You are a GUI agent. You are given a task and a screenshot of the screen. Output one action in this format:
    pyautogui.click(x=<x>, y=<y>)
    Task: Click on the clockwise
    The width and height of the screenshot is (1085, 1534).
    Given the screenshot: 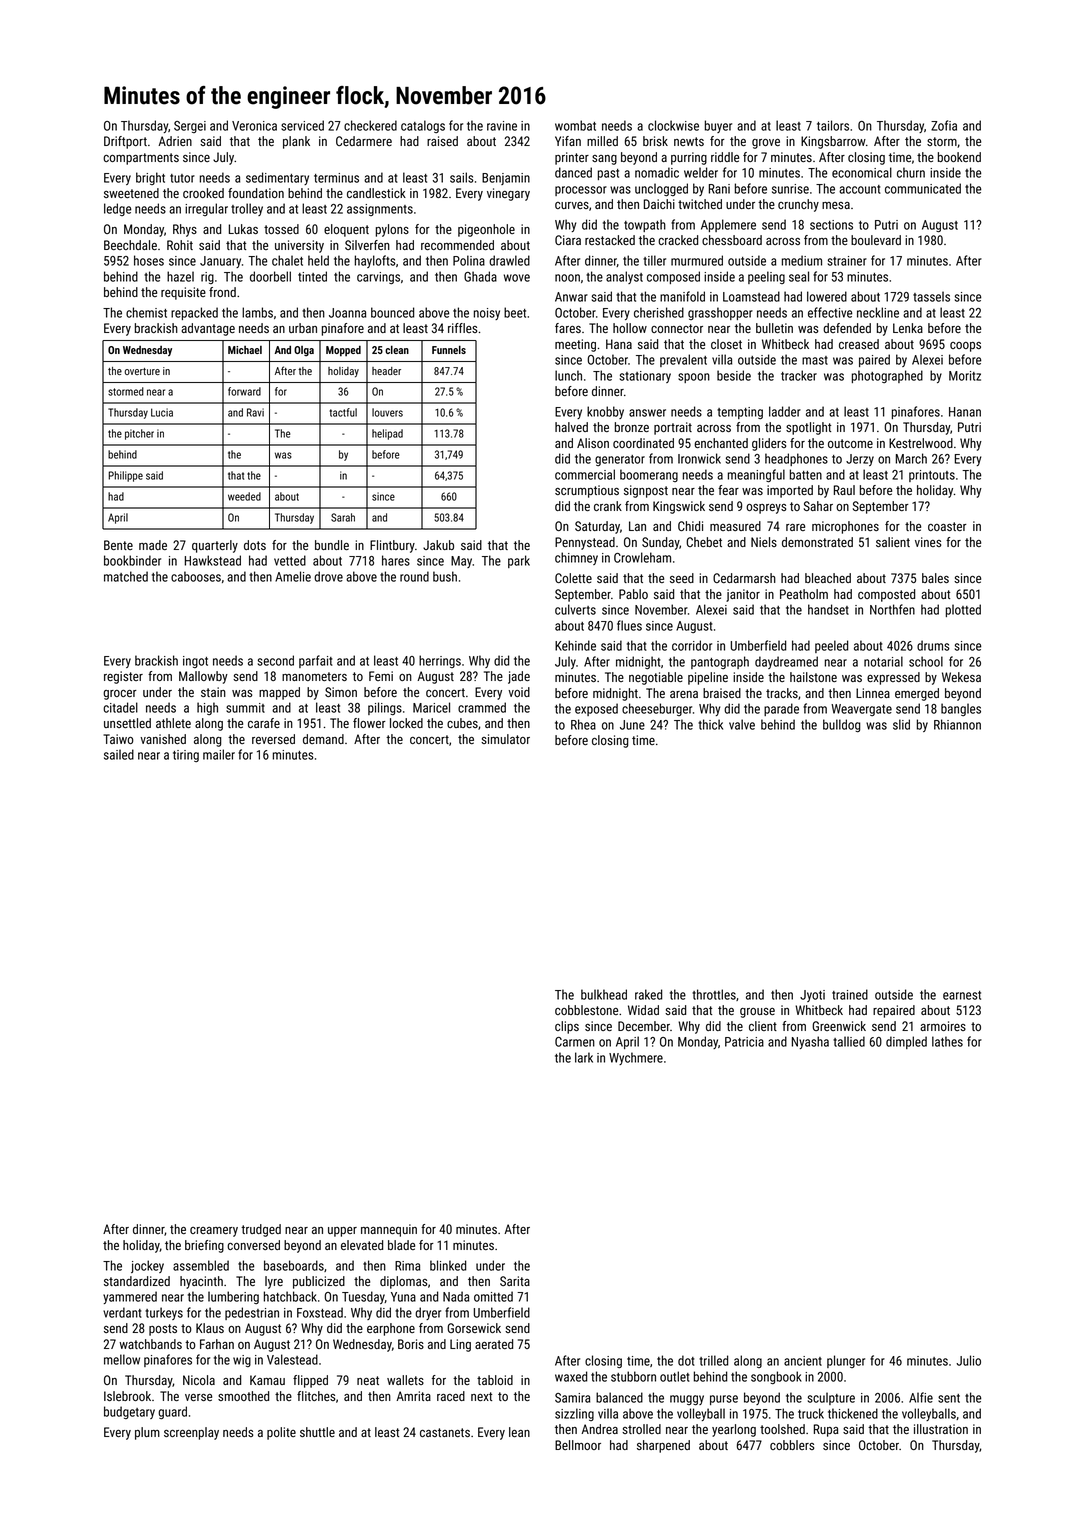 What is the action you would take?
    pyautogui.click(x=673, y=125)
